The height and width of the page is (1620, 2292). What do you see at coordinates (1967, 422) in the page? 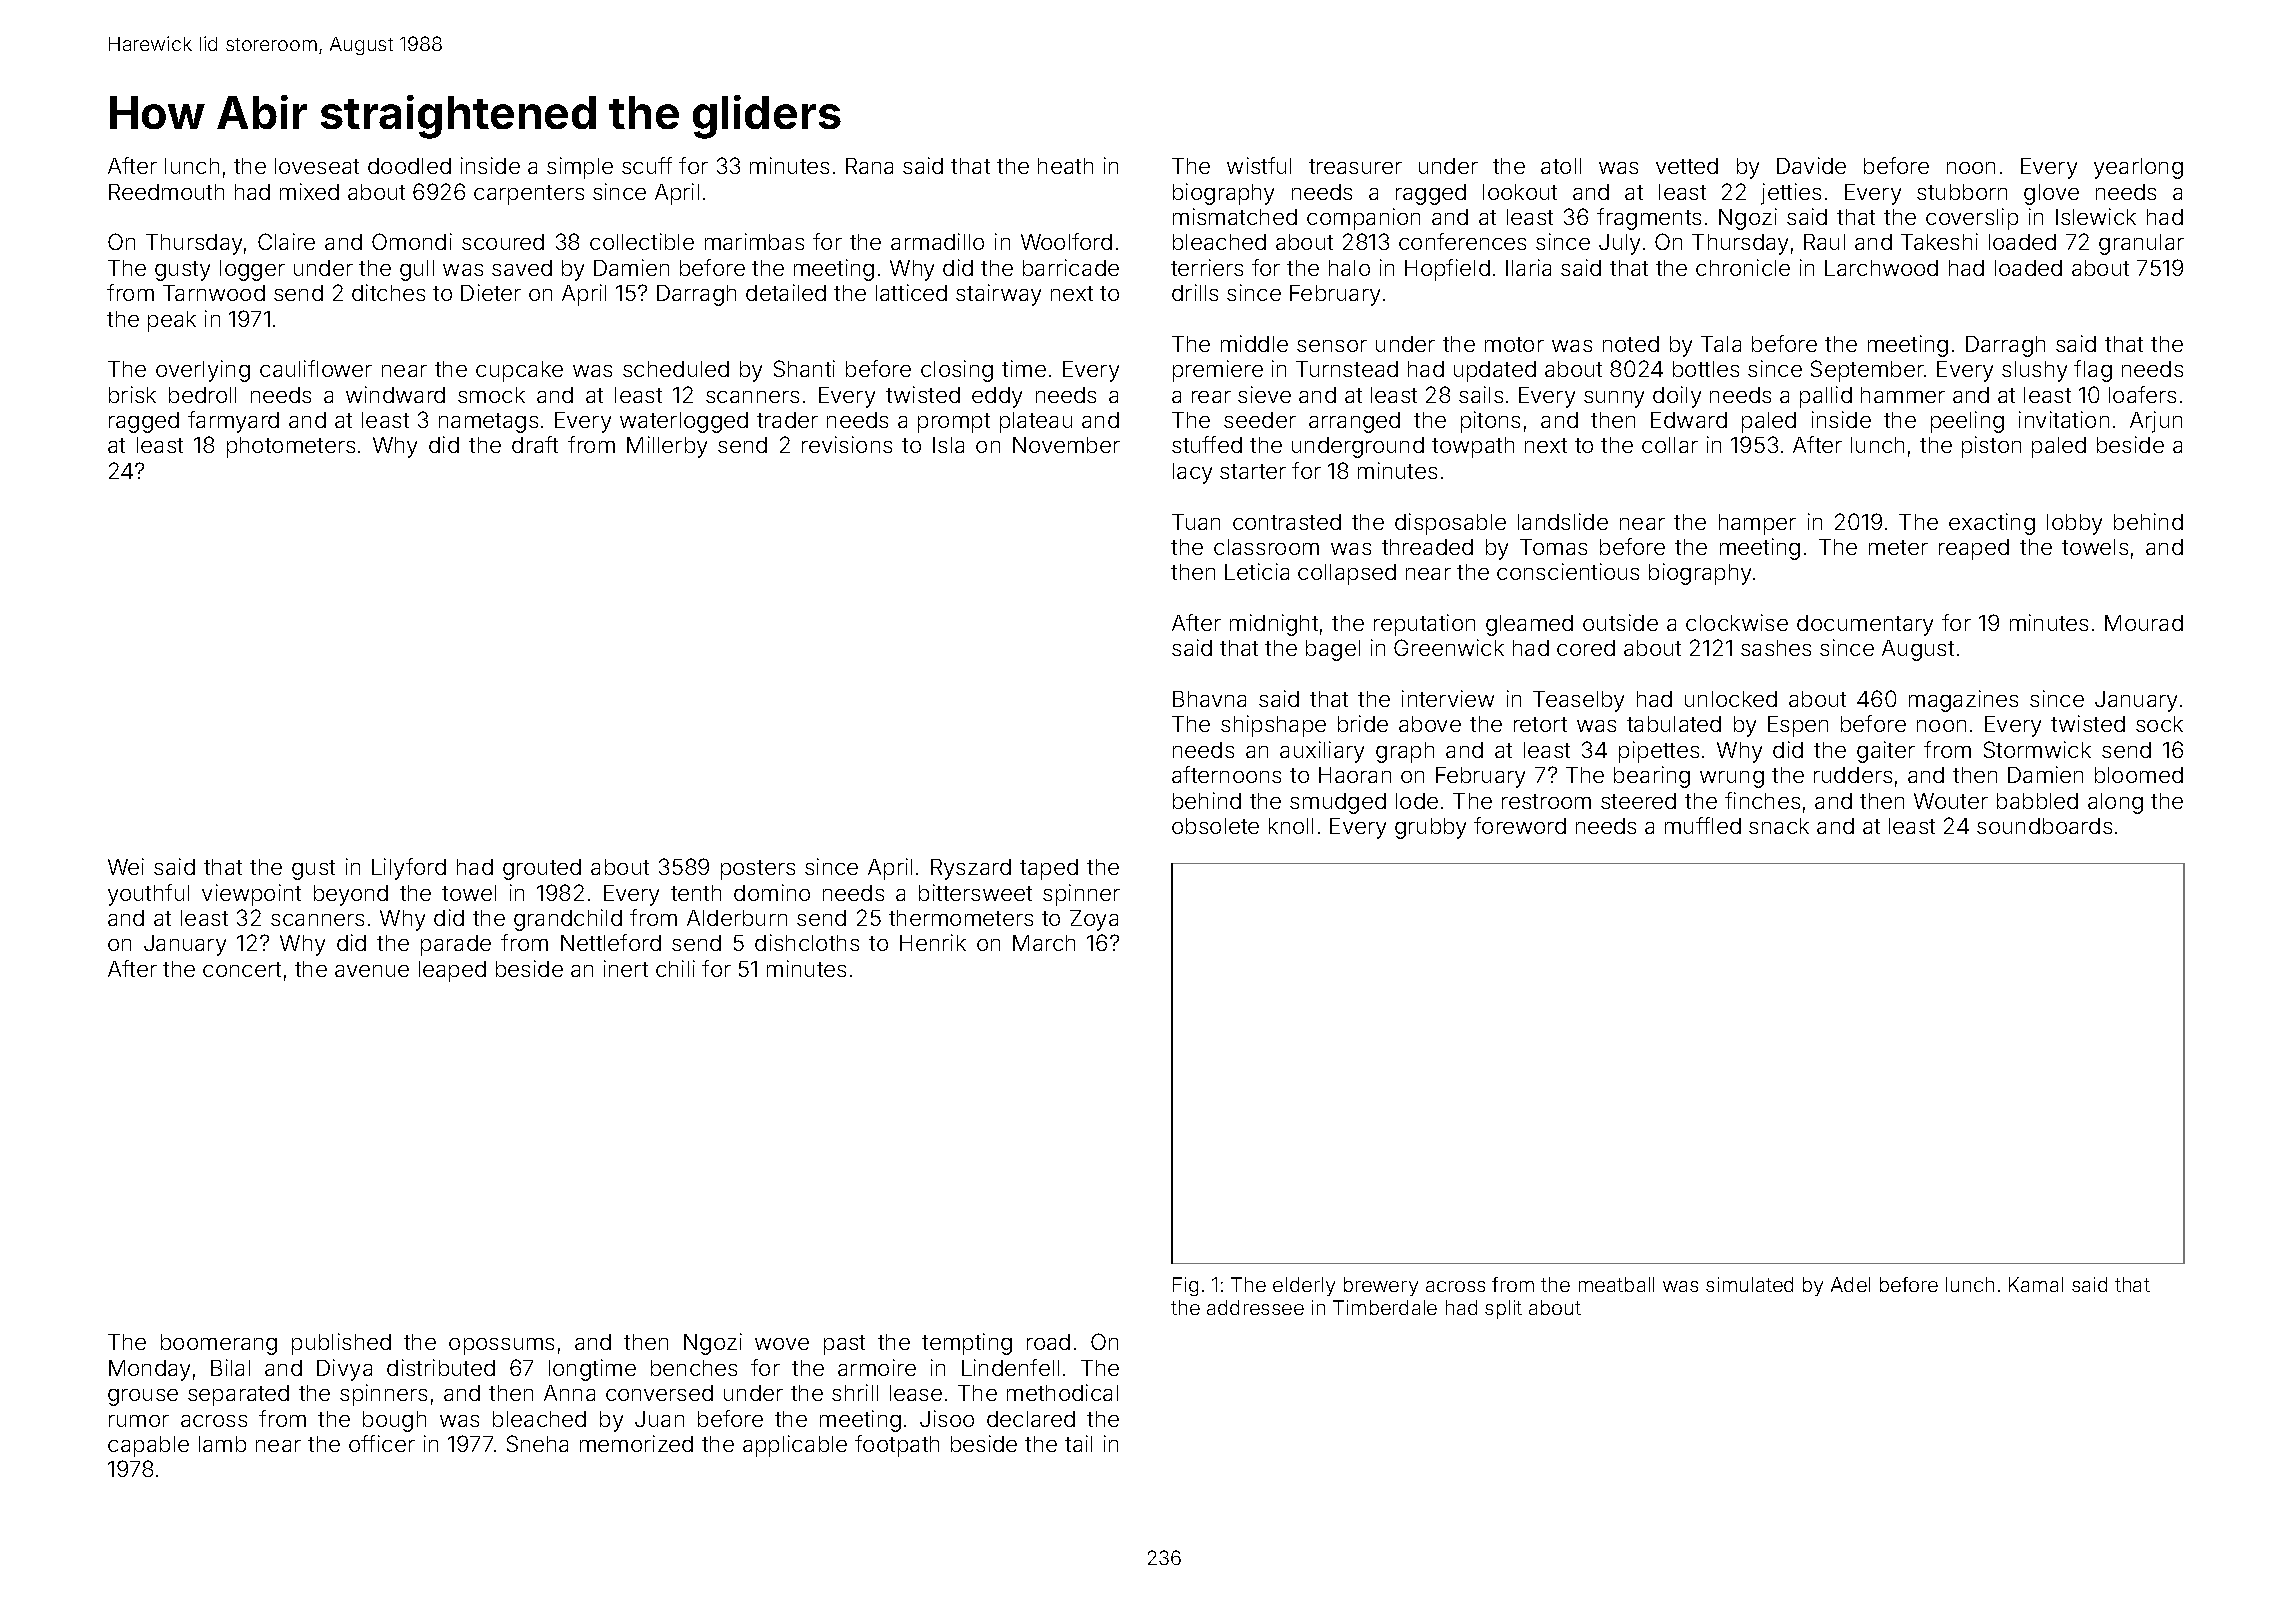
I see `peeling` at bounding box center [1967, 422].
